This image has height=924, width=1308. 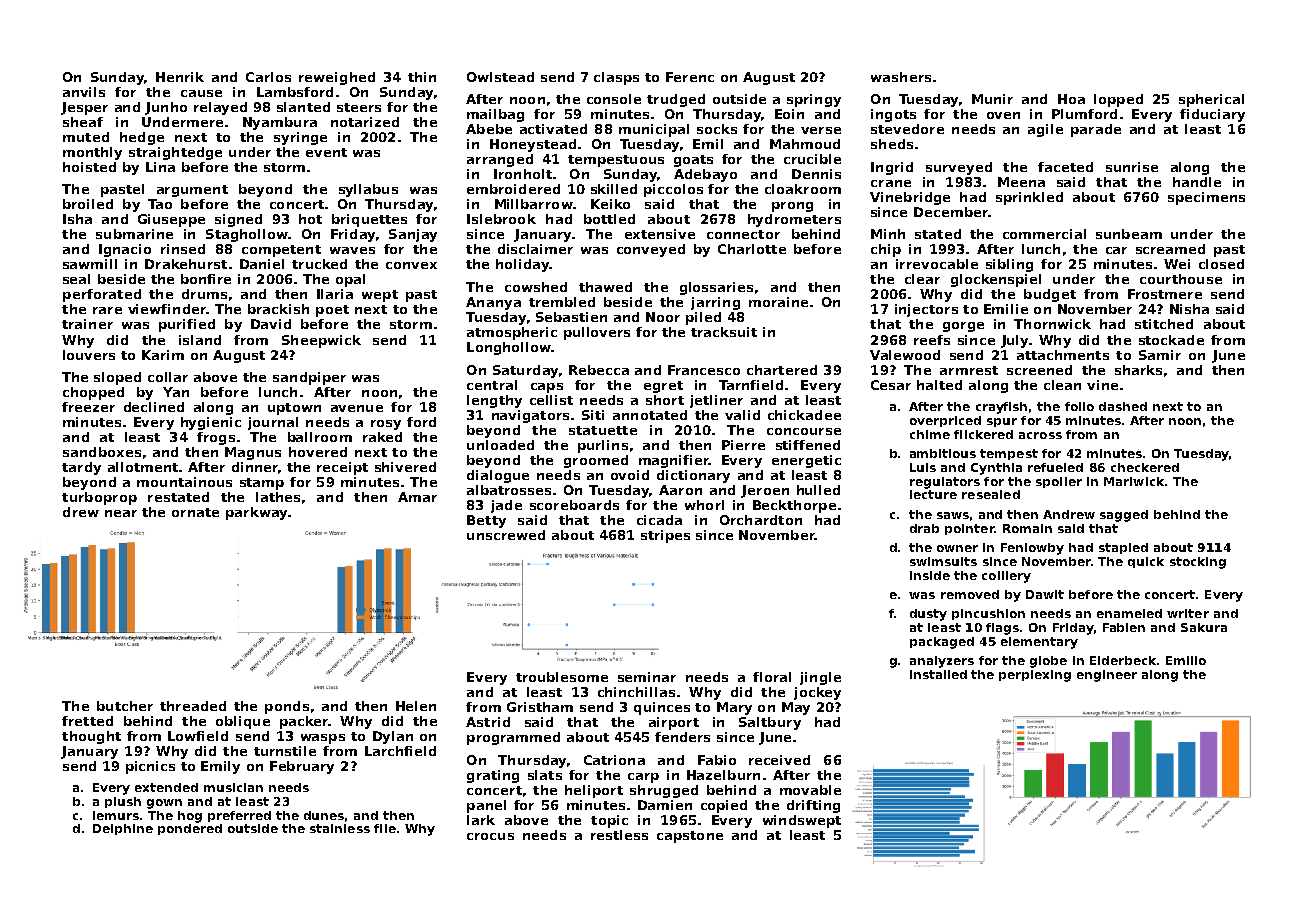 What do you see at coordinates (1132, 167) in the image?
I see `sunrise` at bounding box center [1132, 167].
